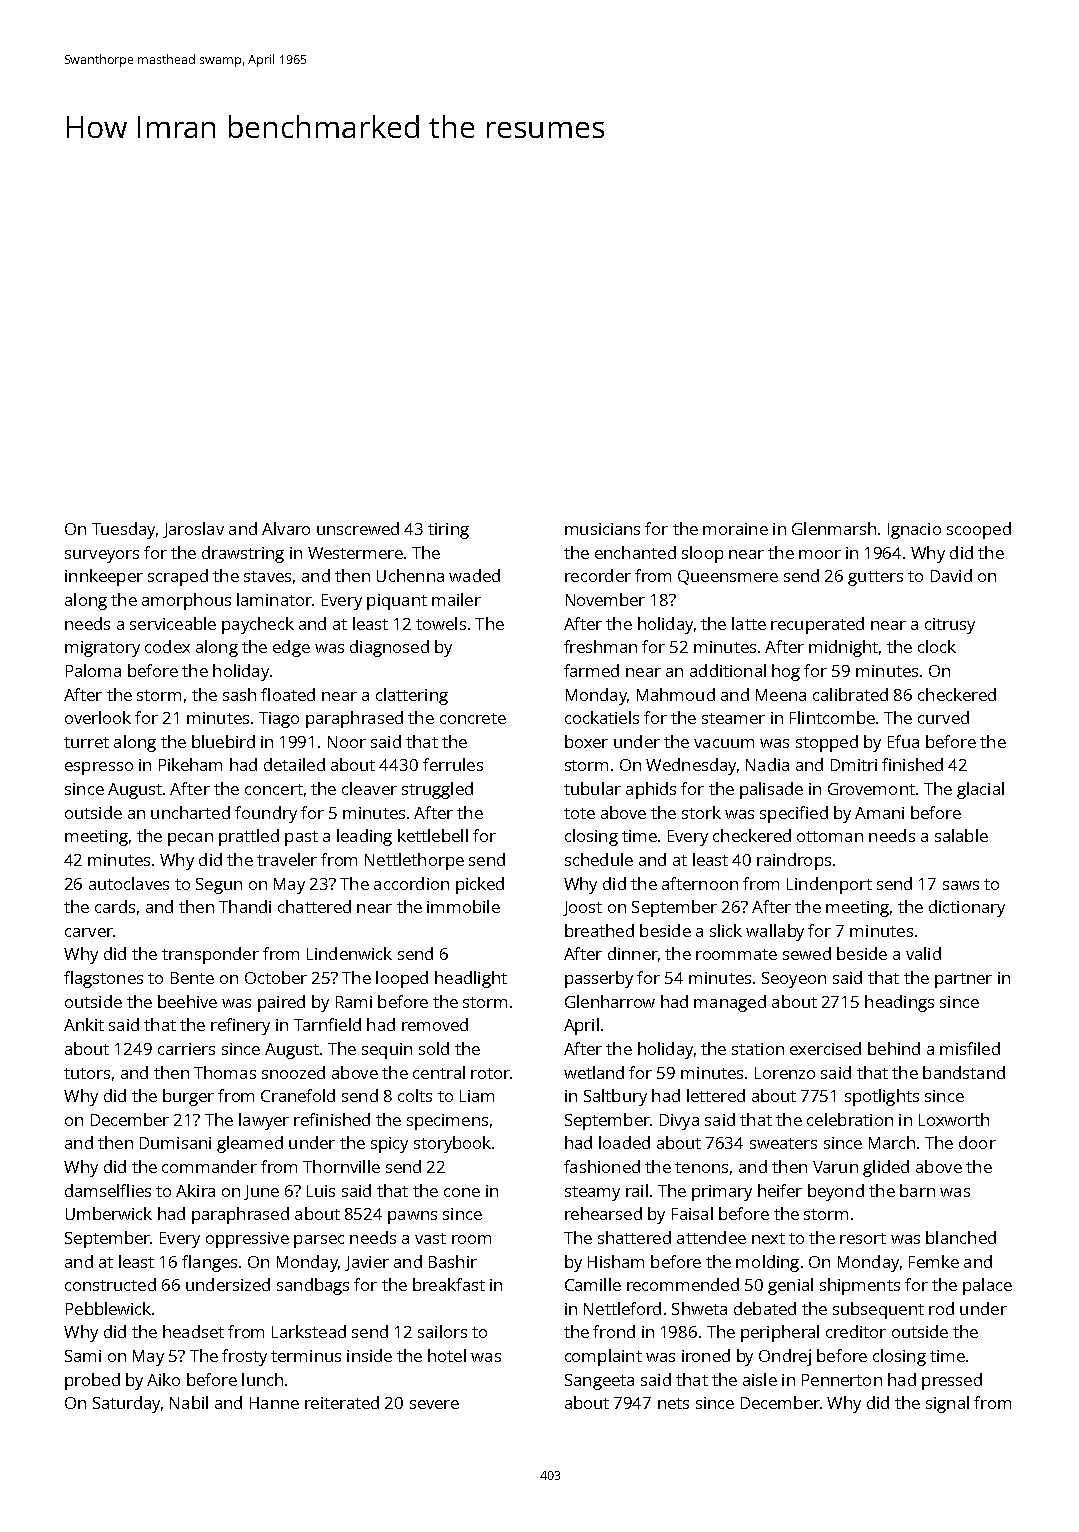  I want to click on Tuesday, so click(123, 530).
